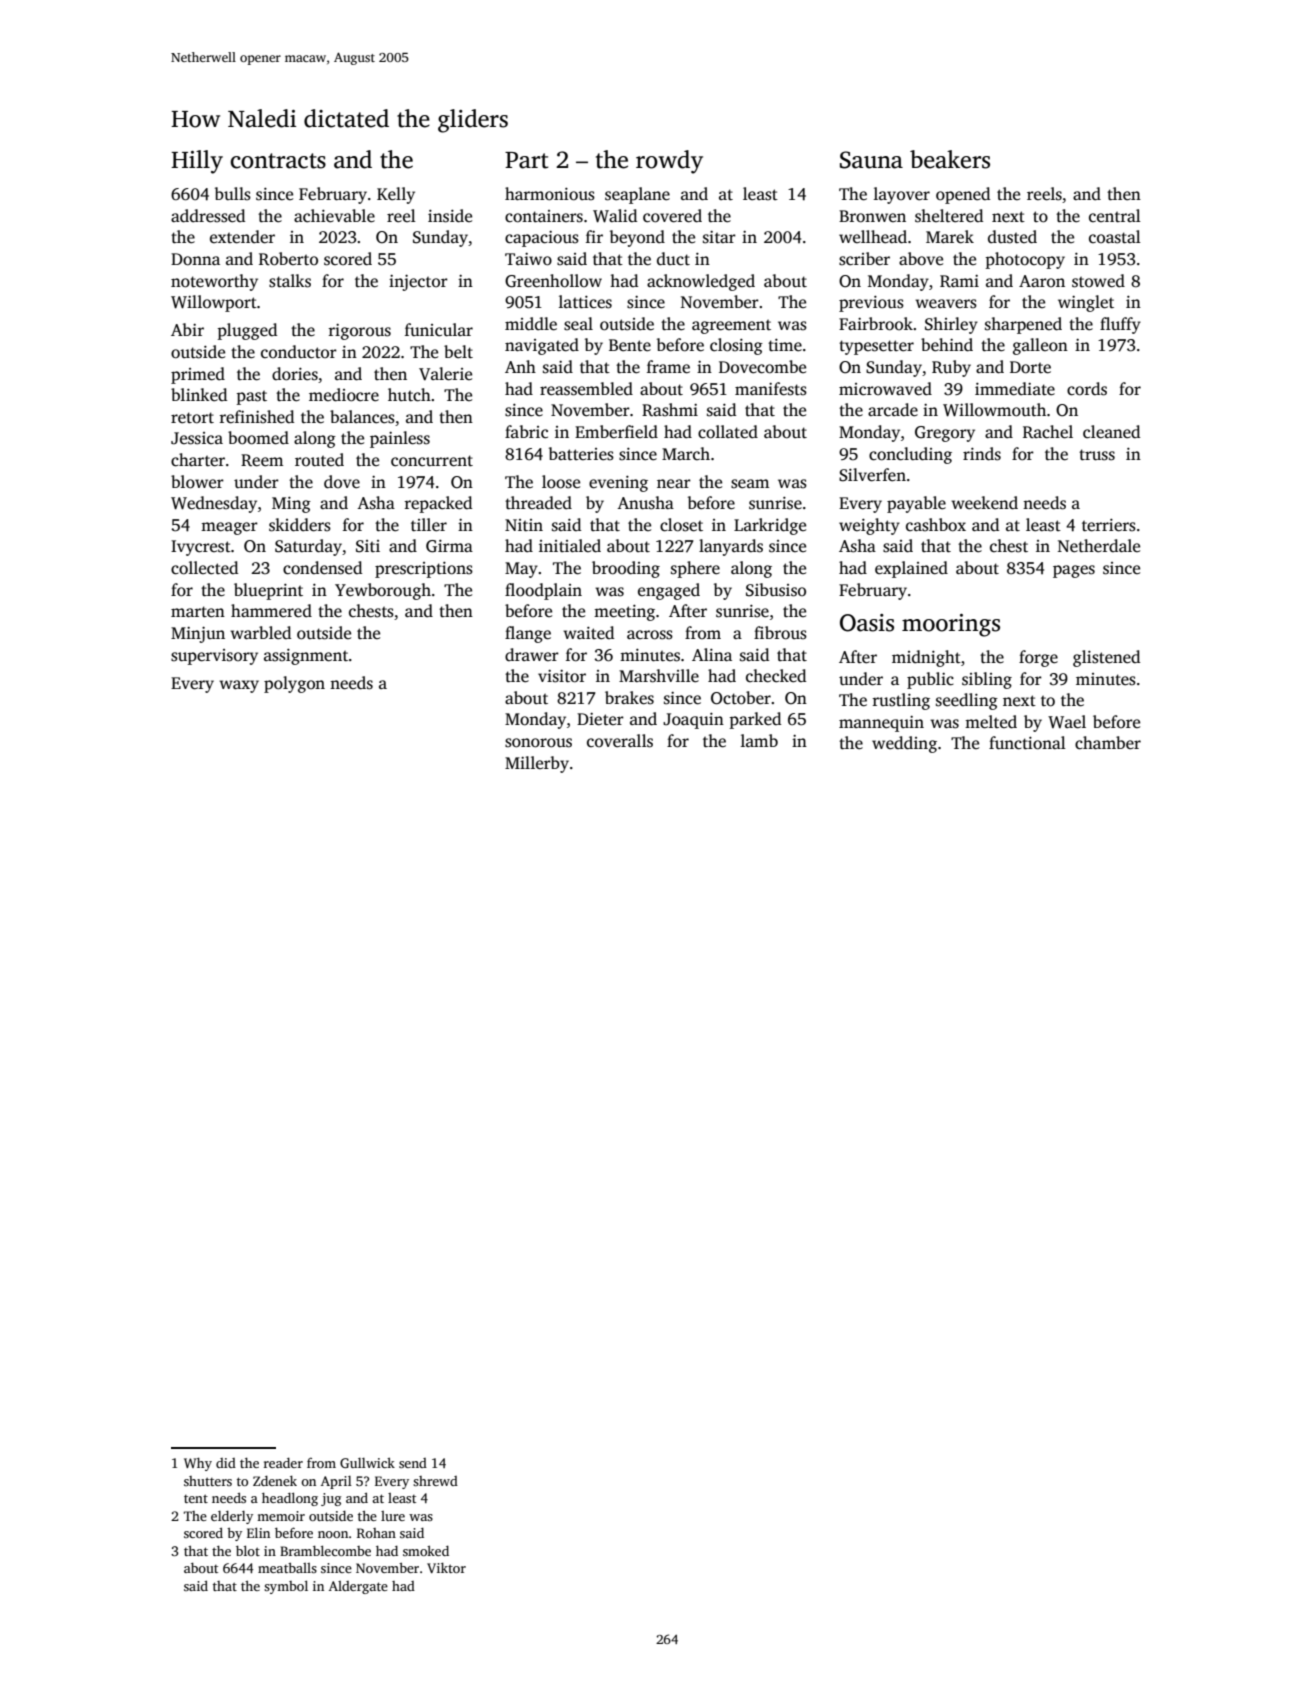 This screenshot has height=1698, width=1312. What do you see at coordinates (435, 1481) in the screenshot?
I see `shrewd` at bounding box center [435, 1481].
